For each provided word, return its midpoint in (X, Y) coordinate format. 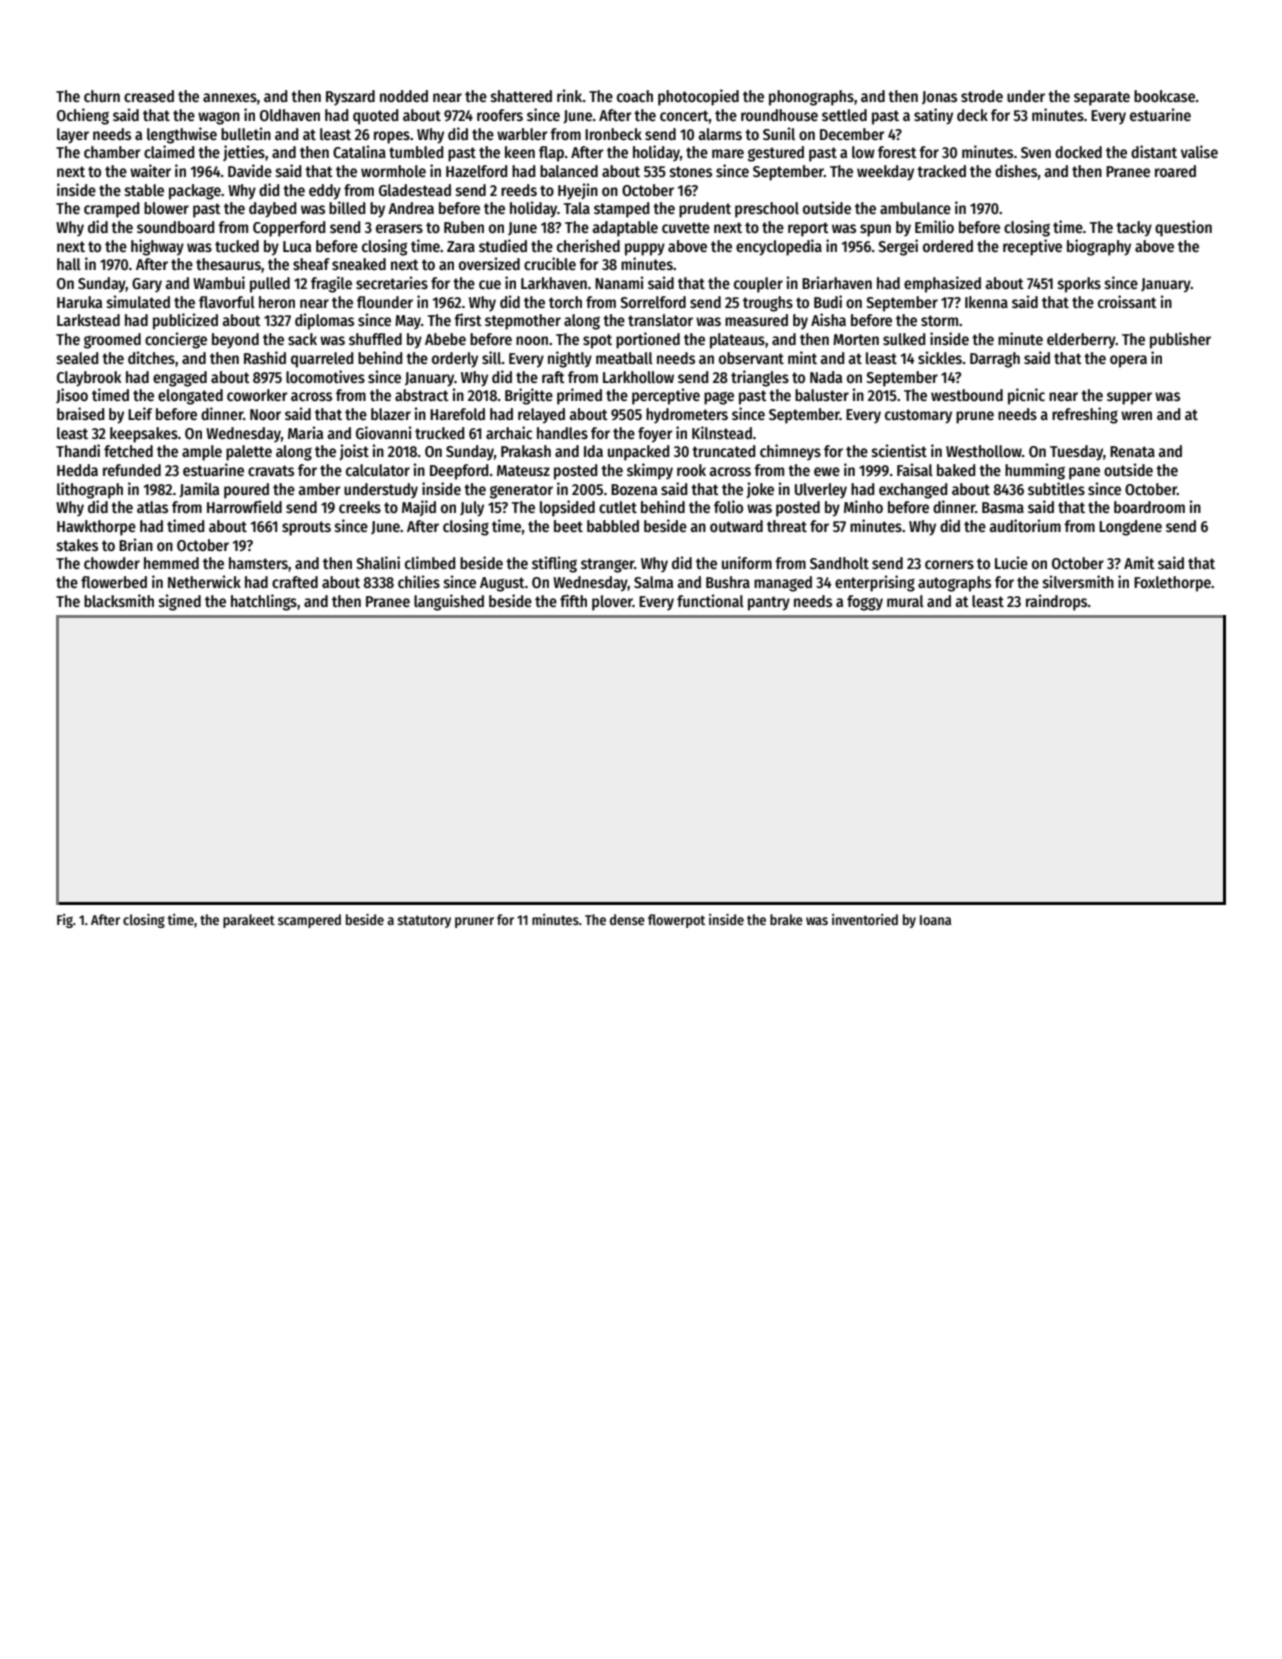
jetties (244, 153)
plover (612, 603)
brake (786, 919)
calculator (378, 470)
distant (1154, 151)
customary (918, 416)
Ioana (935, 920)
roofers (500, 115)
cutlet (618, 507)
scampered (309, 921)
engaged (180, 379)
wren (1136, 415)
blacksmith (119, 601)
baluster (822, 395)
